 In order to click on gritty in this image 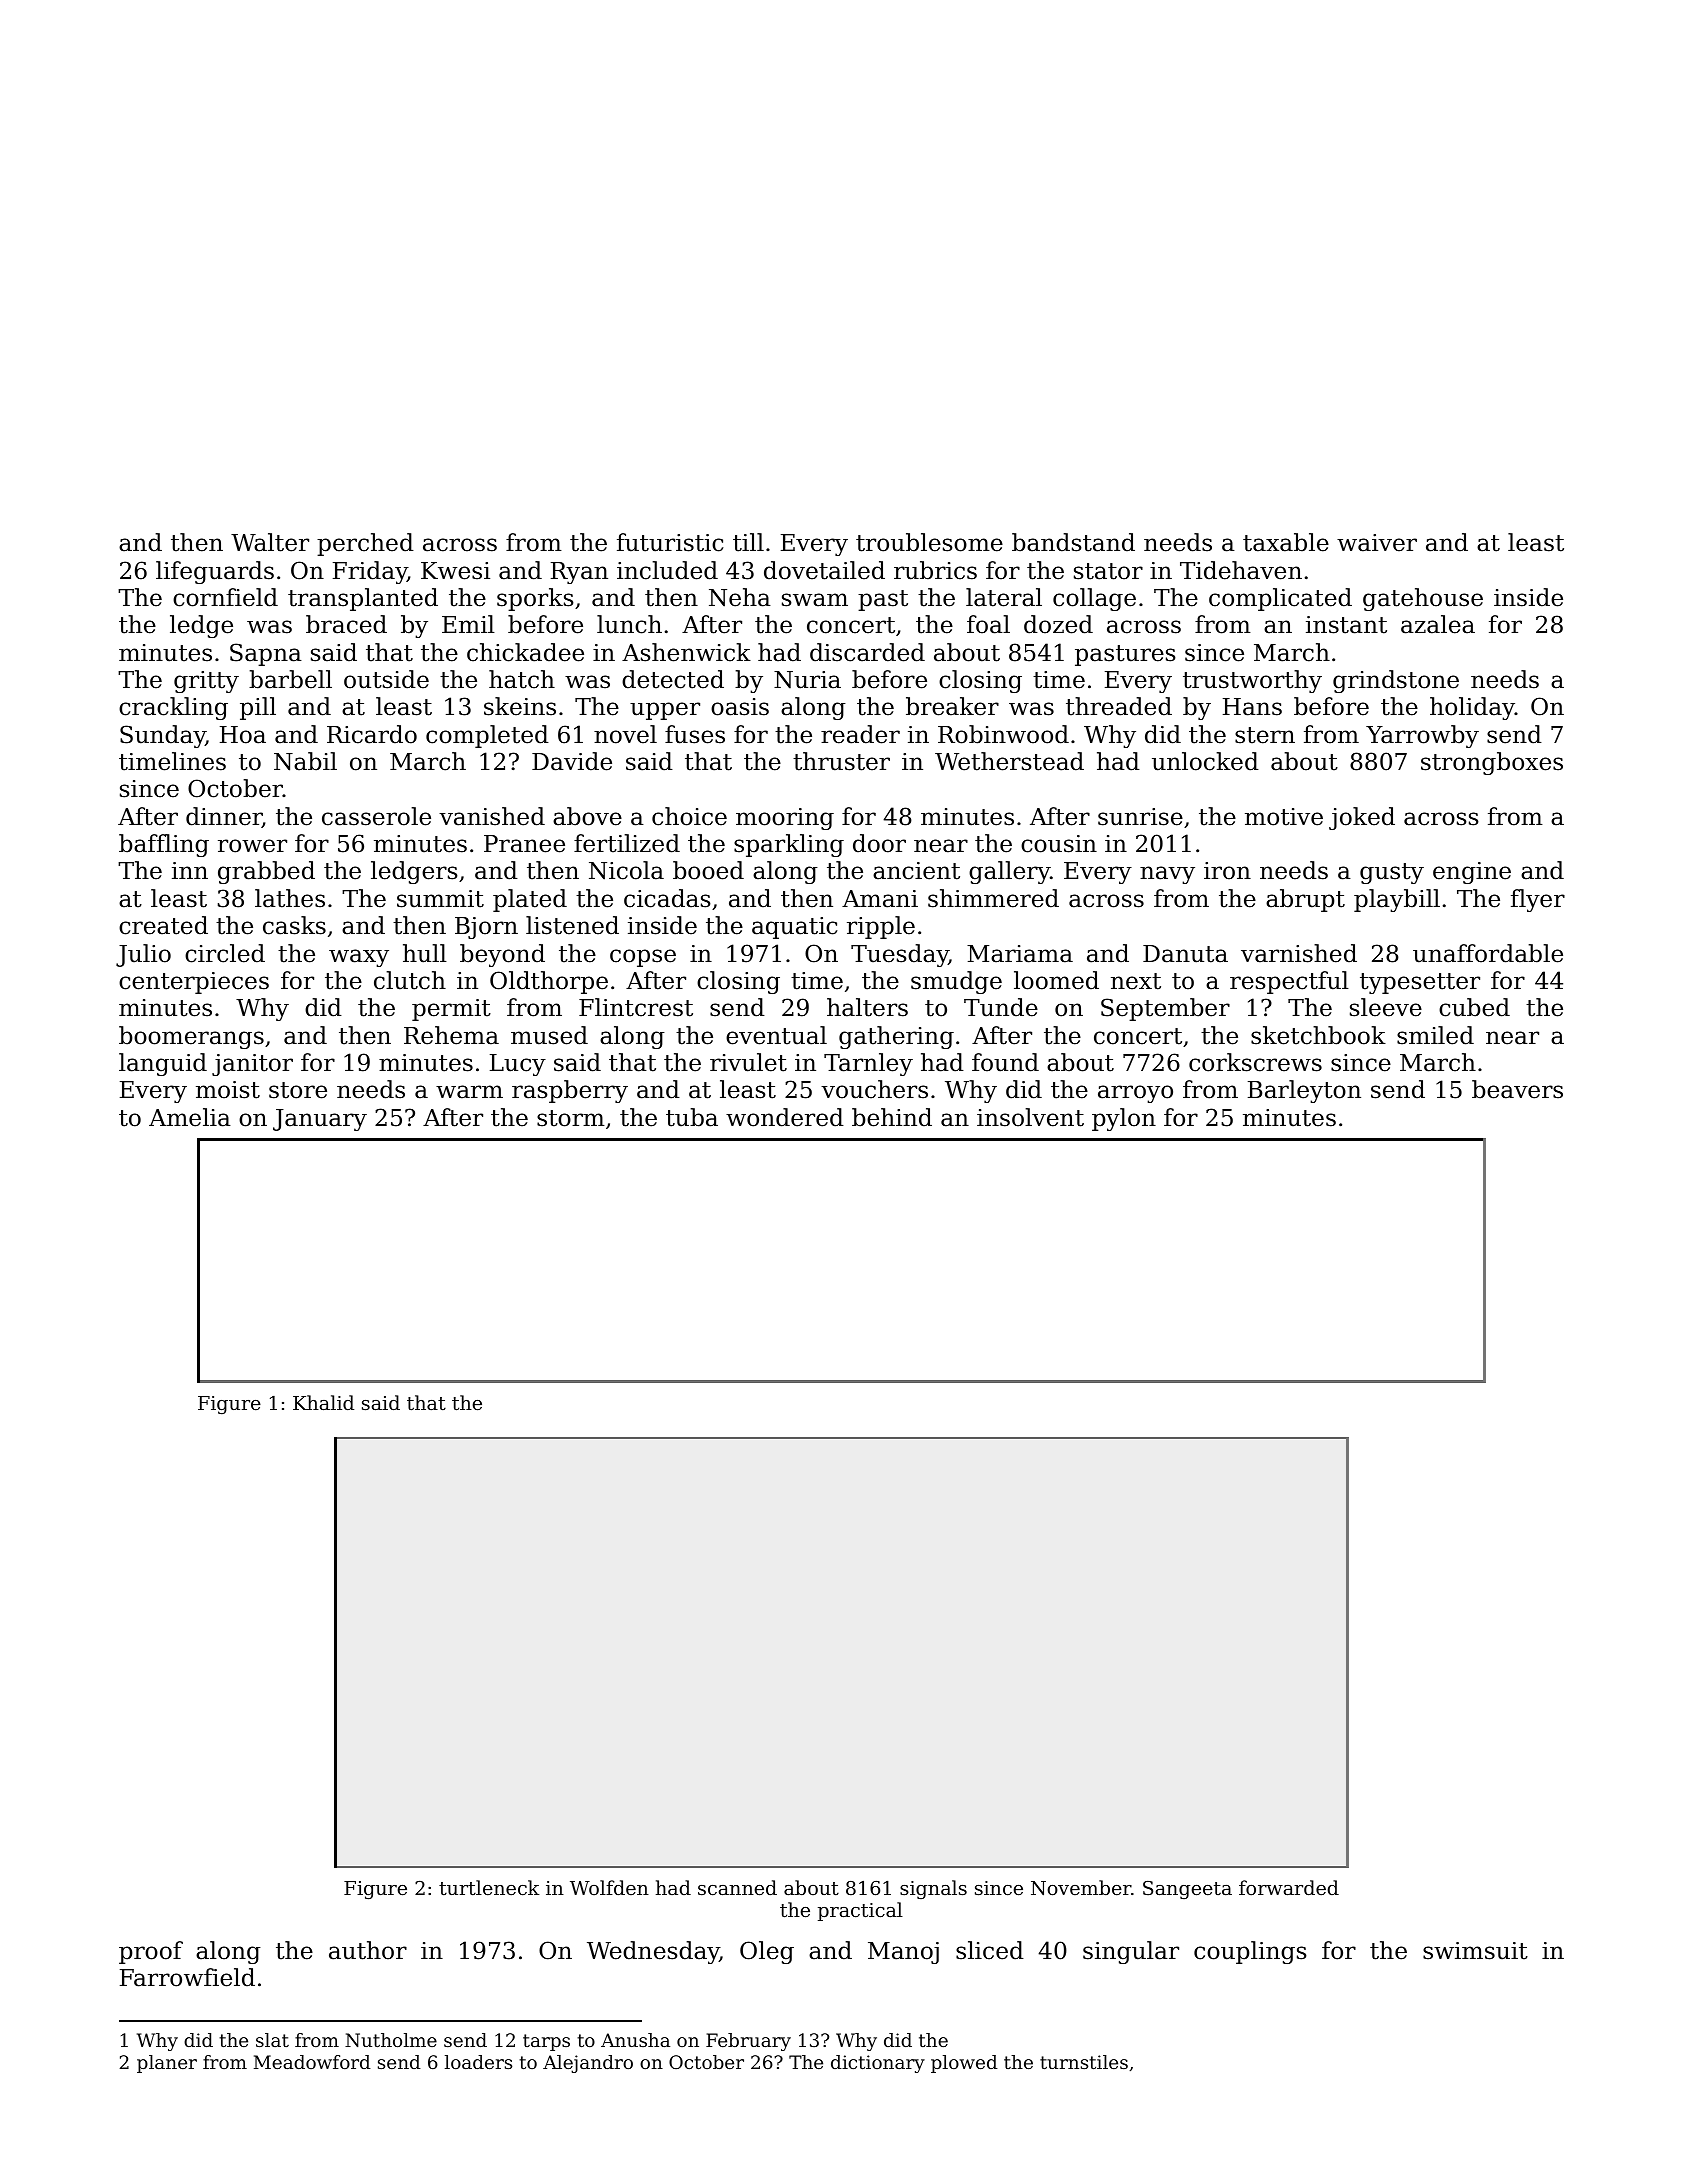, I will do `click(206, 682)`.
